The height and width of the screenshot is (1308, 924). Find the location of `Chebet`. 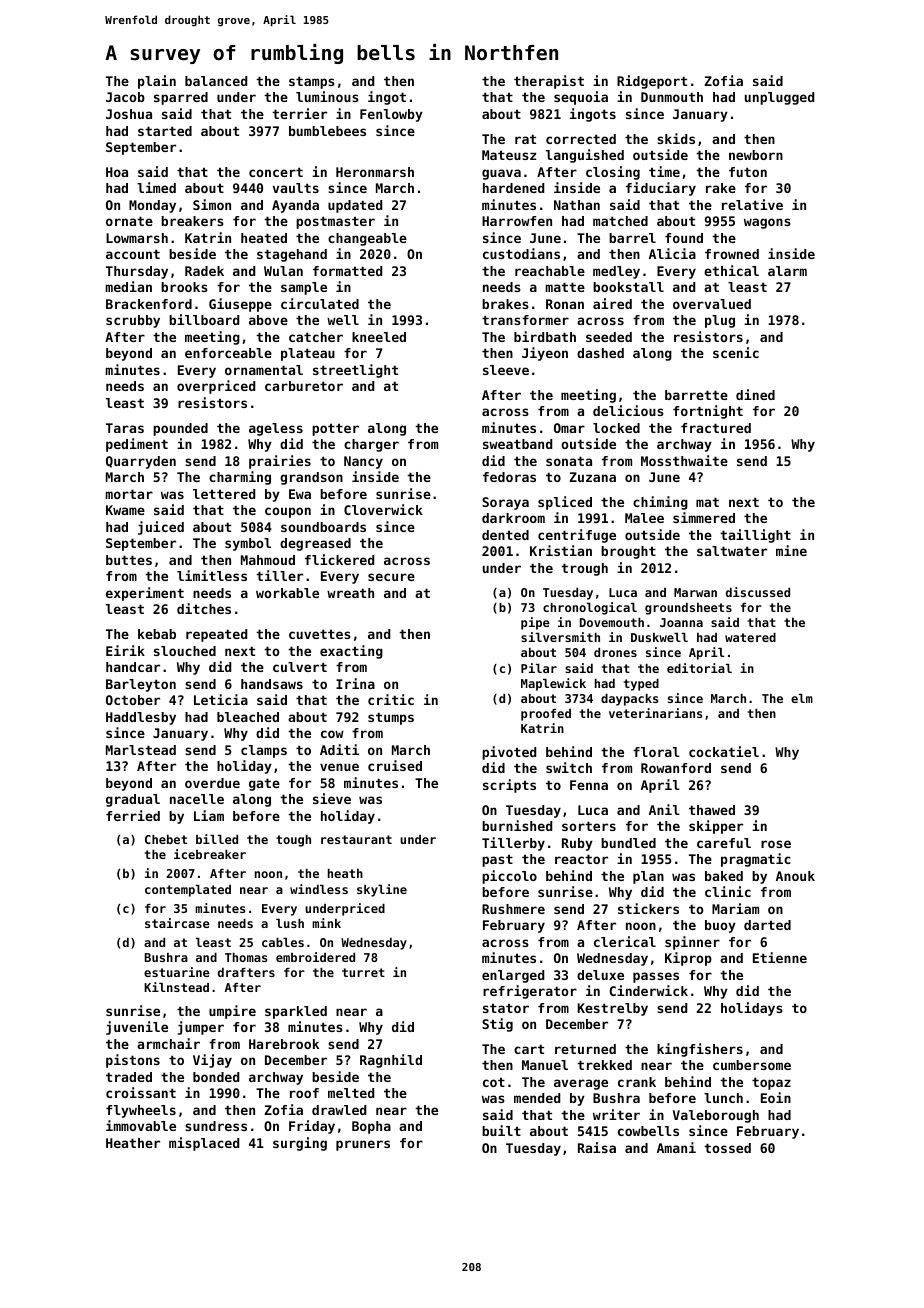

Chebet is located at coordinates (166, 839).
